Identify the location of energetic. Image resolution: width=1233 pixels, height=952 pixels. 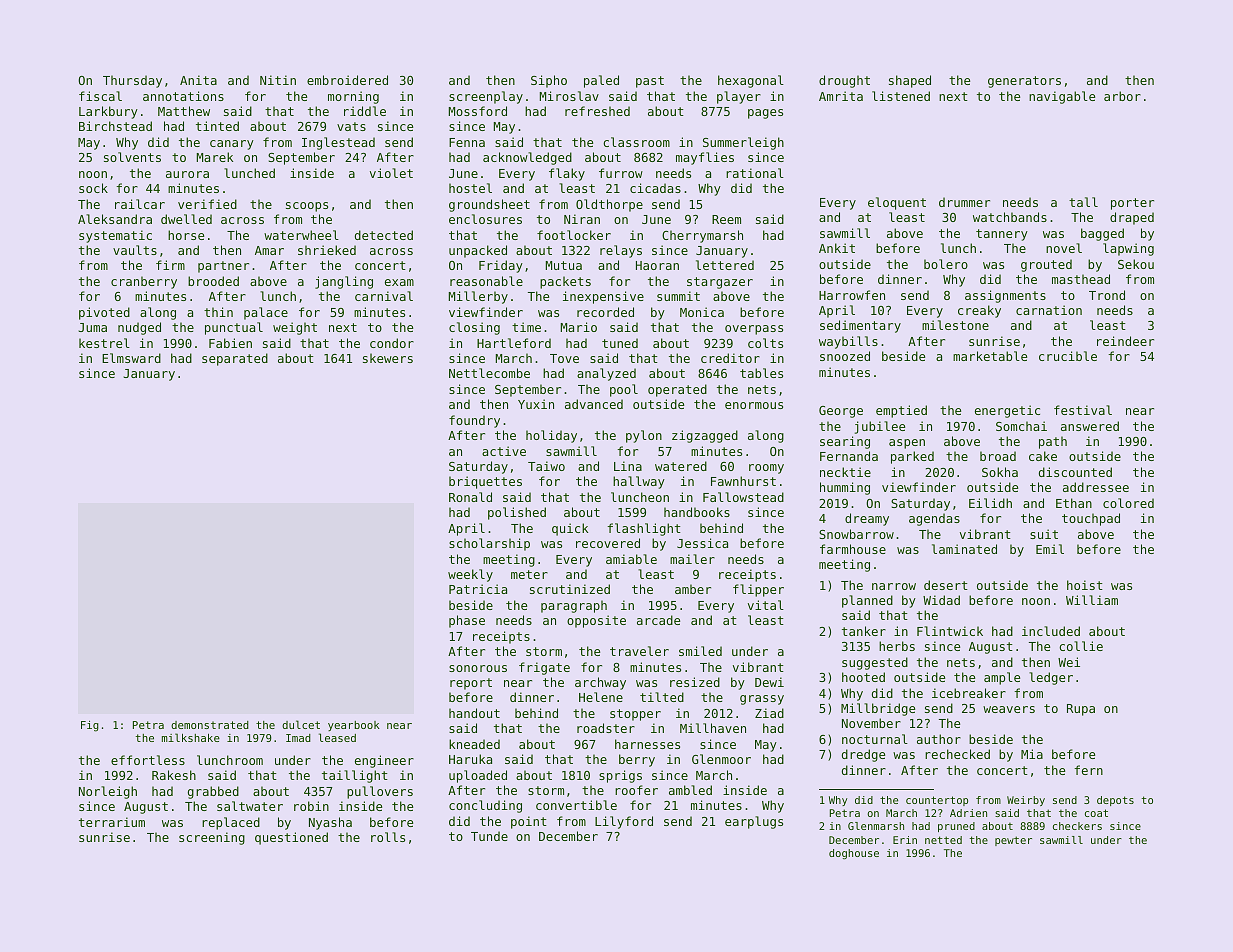
(1007, 411).
